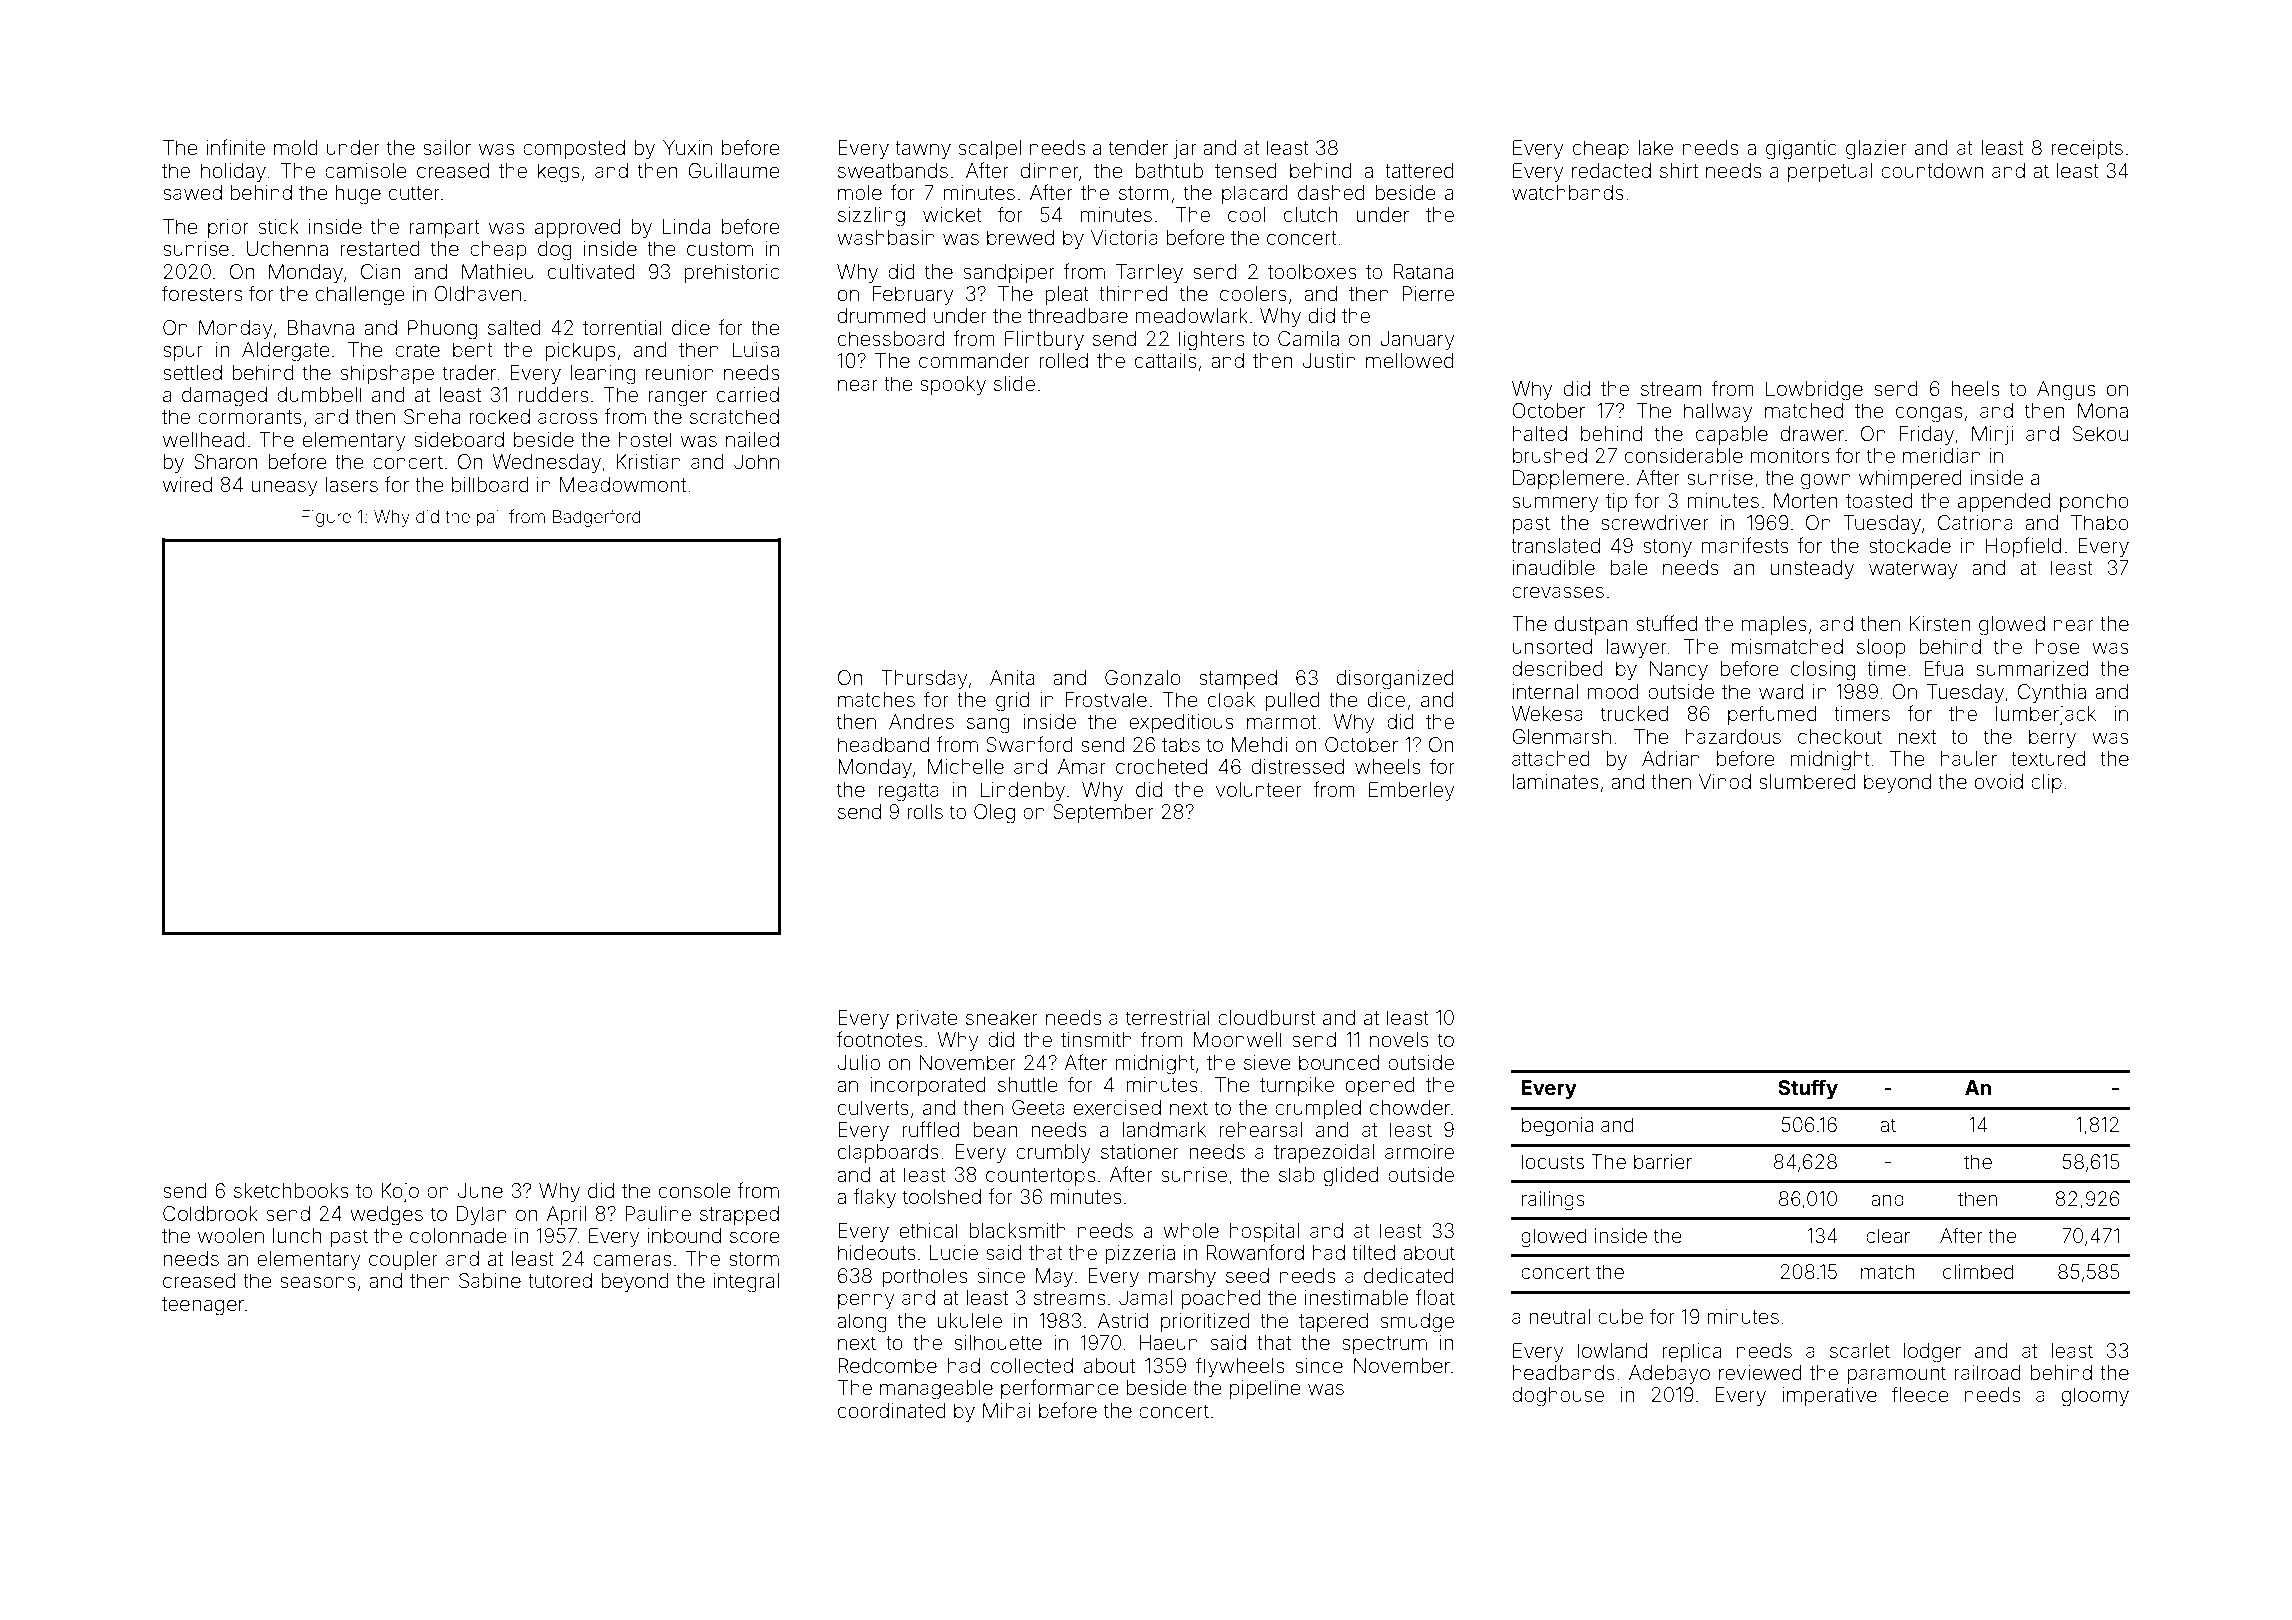  What do you see at coordinates (892, 1410) in the image?
I see `coordinated` at bounding box center [892, 1410].
